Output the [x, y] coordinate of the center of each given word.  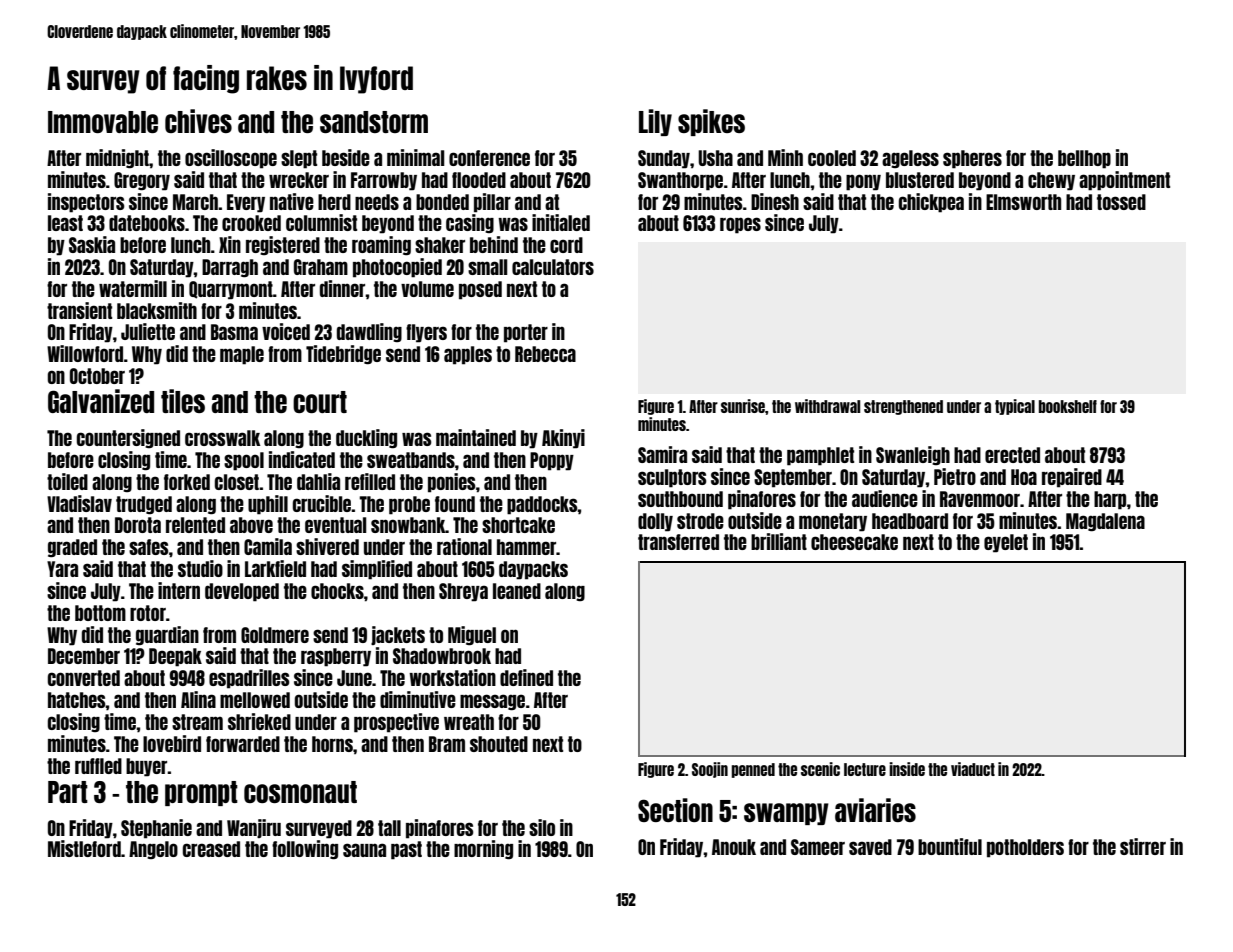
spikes [711, 122]
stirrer [1143, 846]
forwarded [243, 744]
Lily [655, 122]
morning [483, 850]
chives [198, 121]
